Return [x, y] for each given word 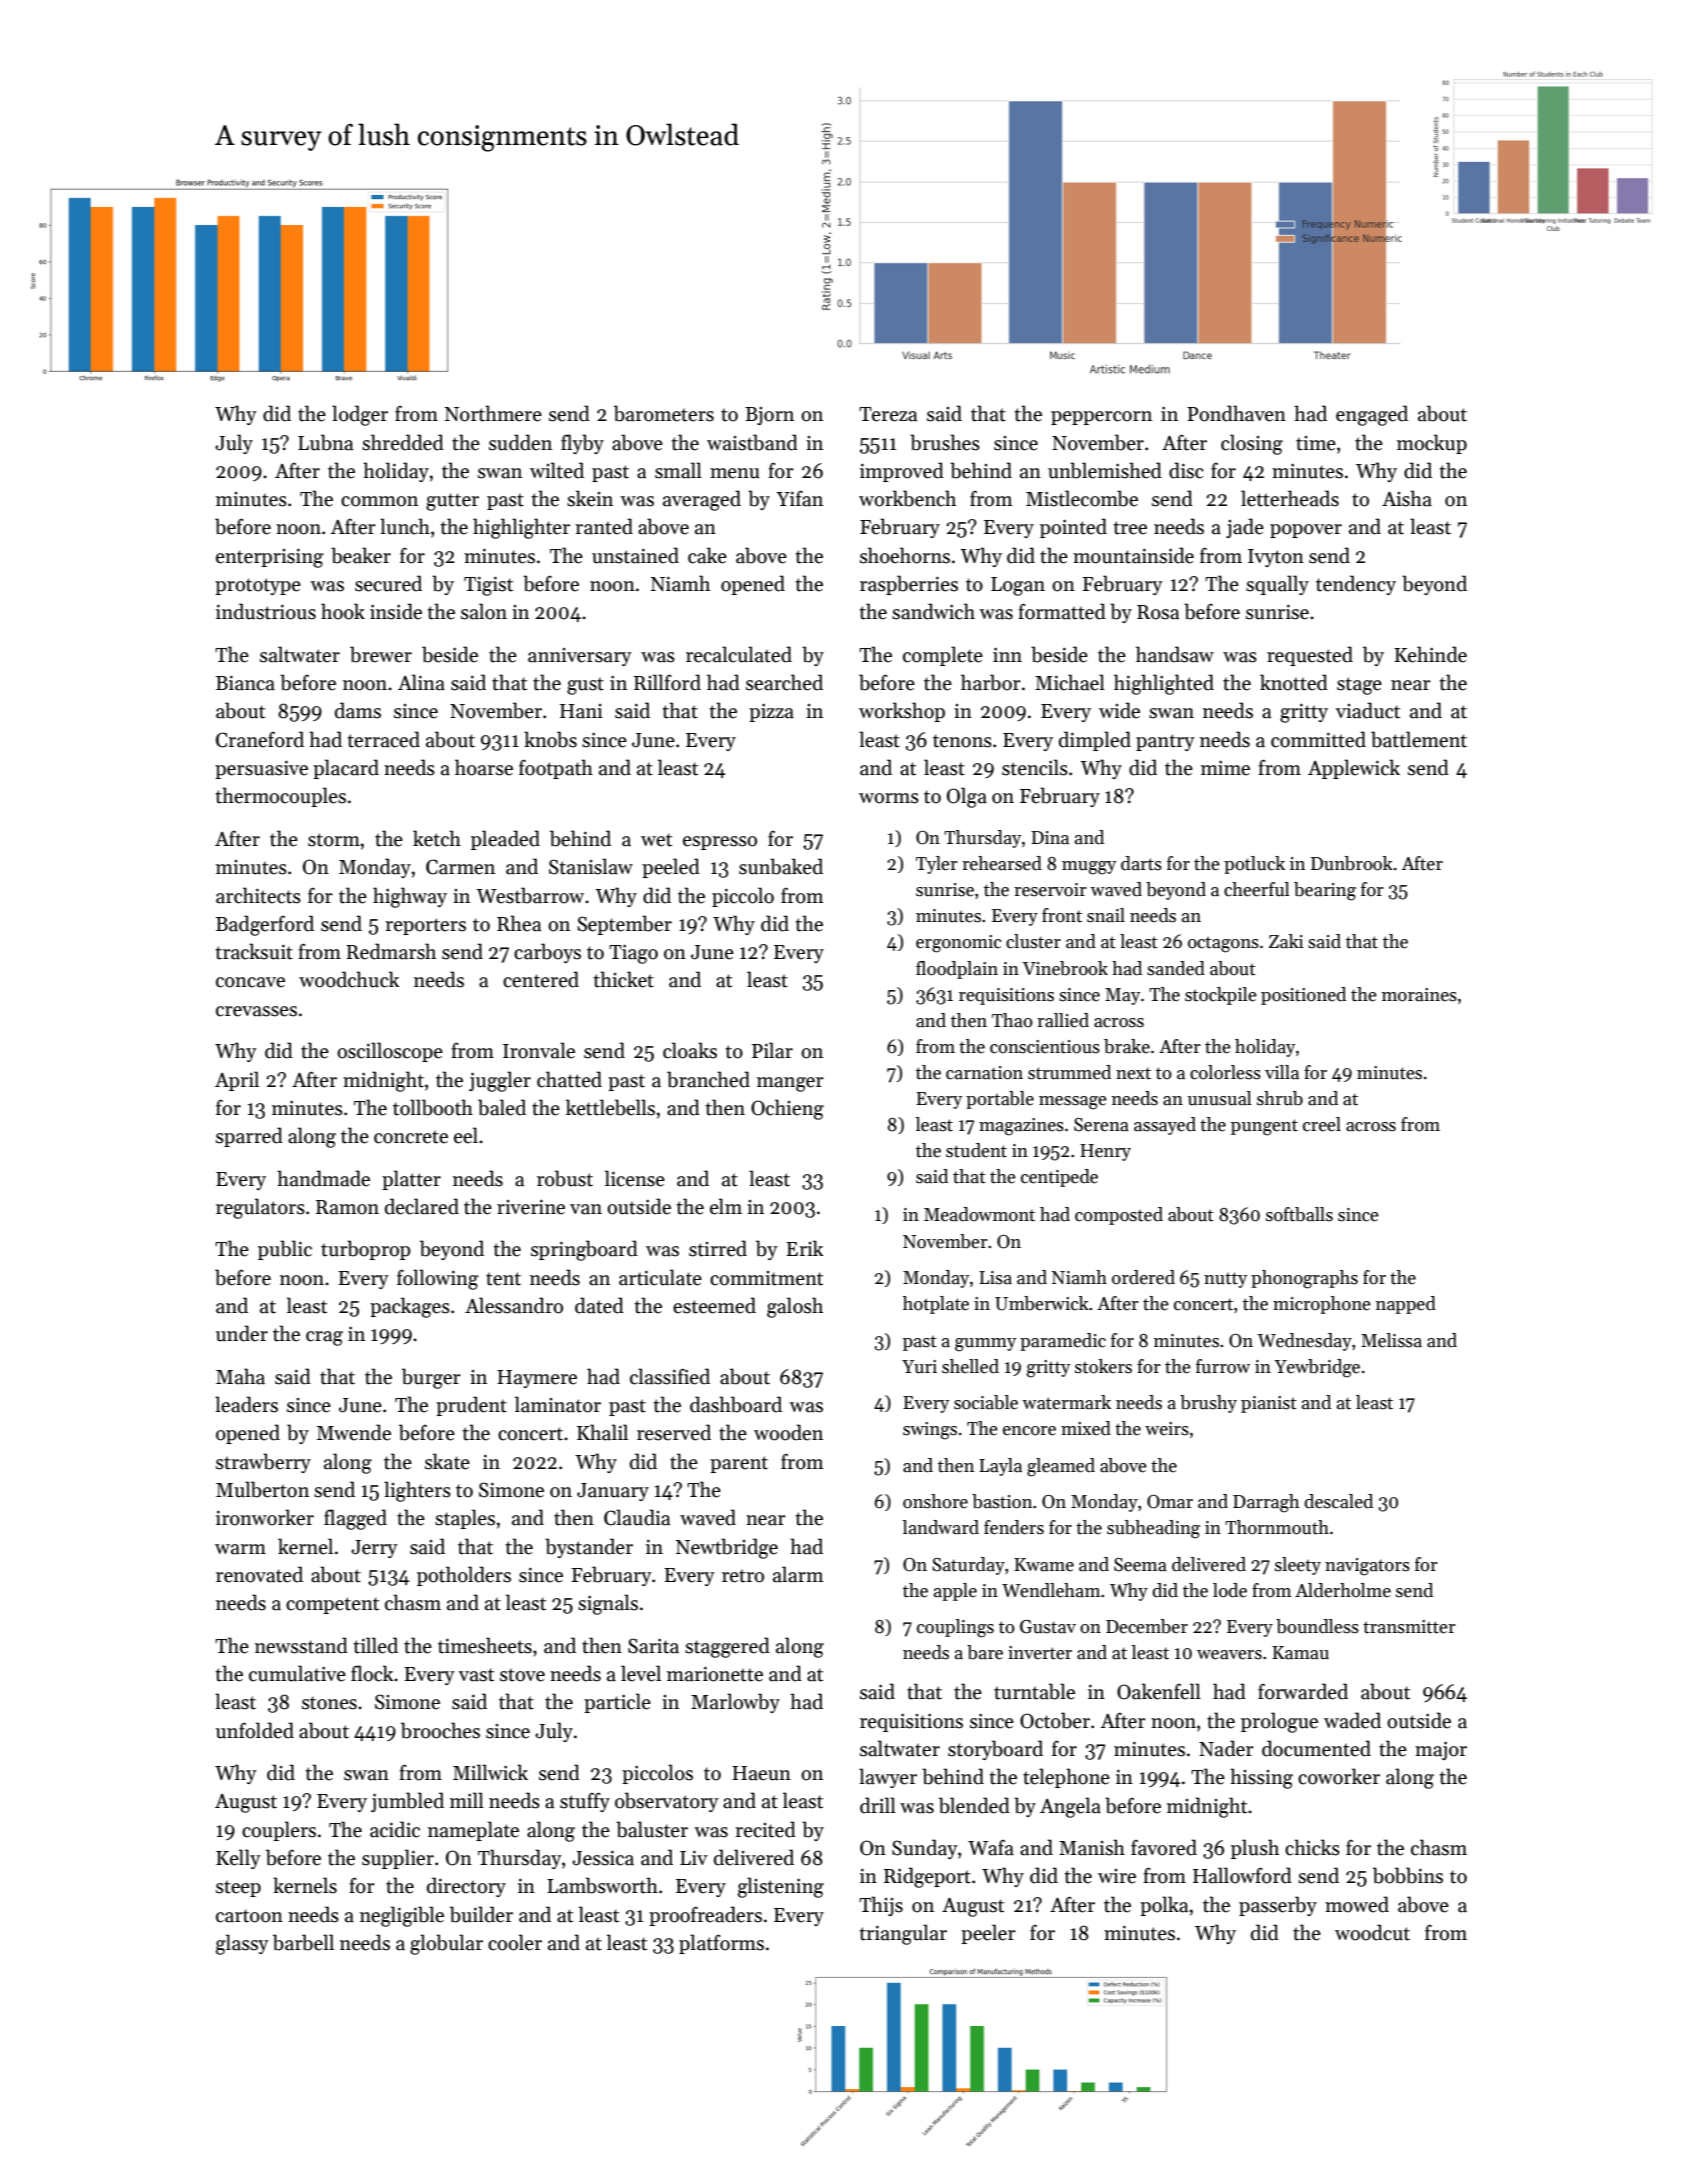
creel [1322, 1124]
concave [250, 982]
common [379, 501]
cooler [515, 1942]
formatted [1062, 611]
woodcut [1372, 1932]
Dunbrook [1352, 863]
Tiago [633, 954]
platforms [721, 1944]
